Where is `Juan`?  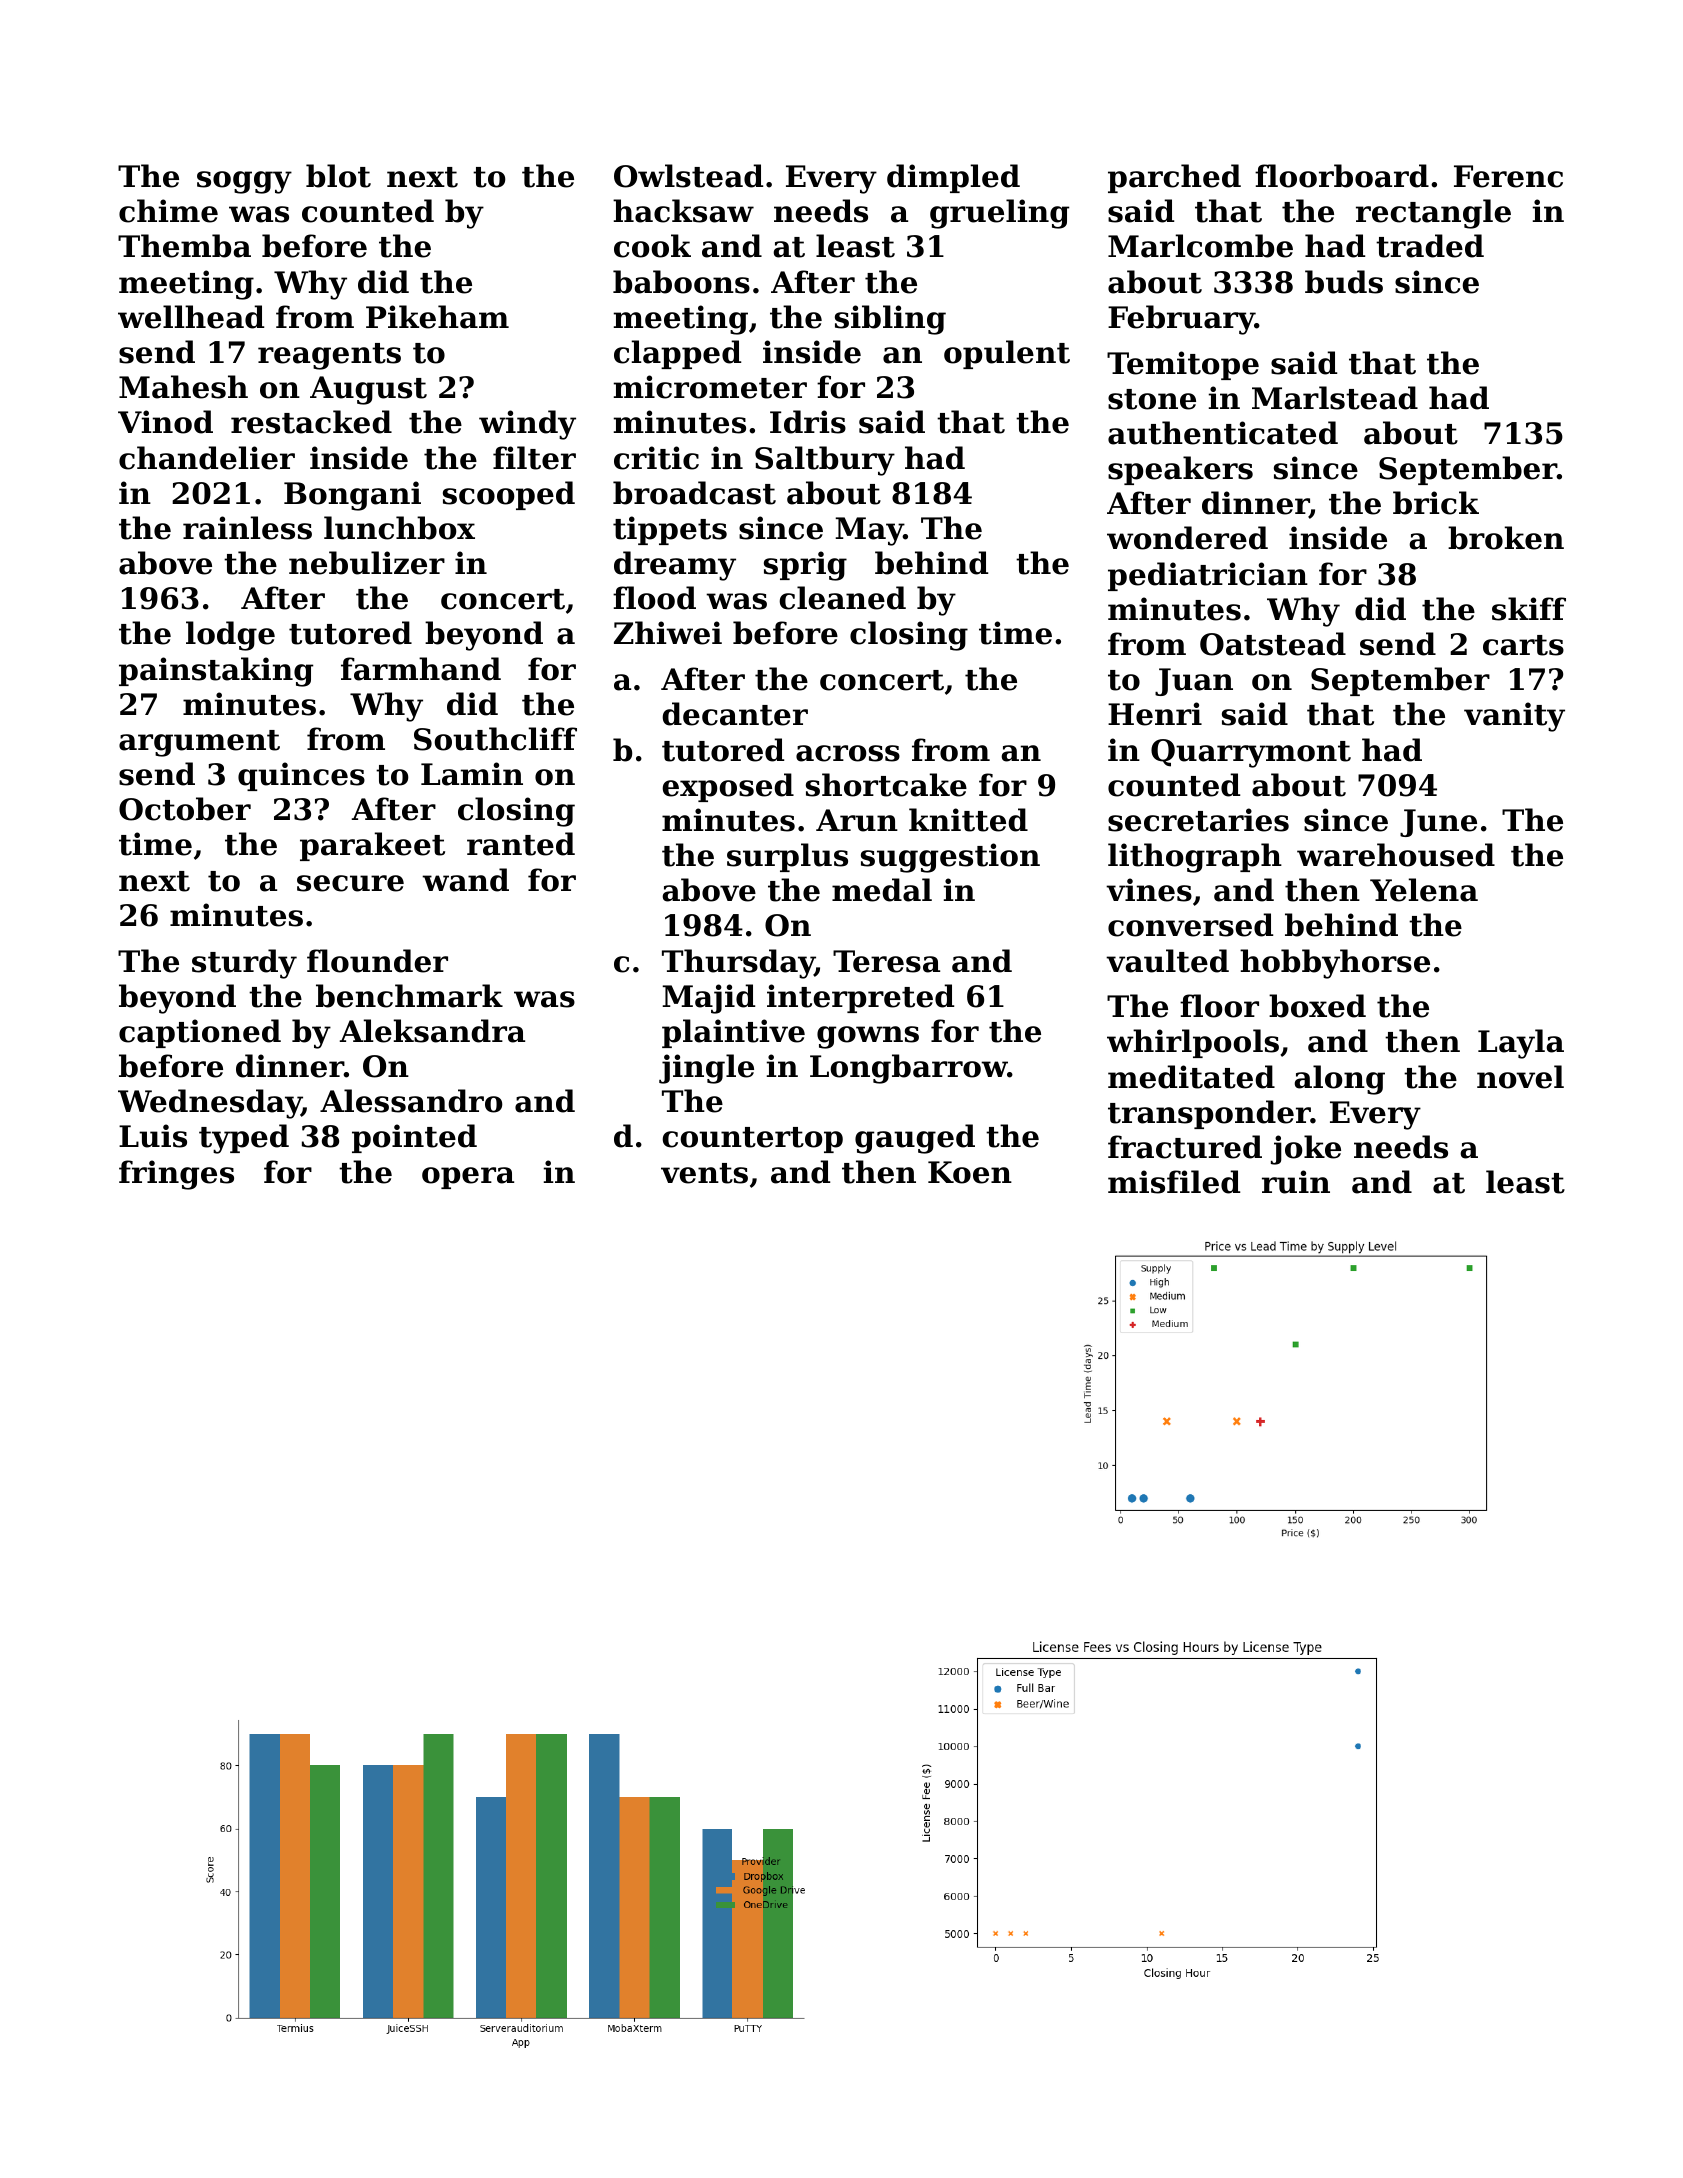
Juan is located at coordinates (1194, 682).
